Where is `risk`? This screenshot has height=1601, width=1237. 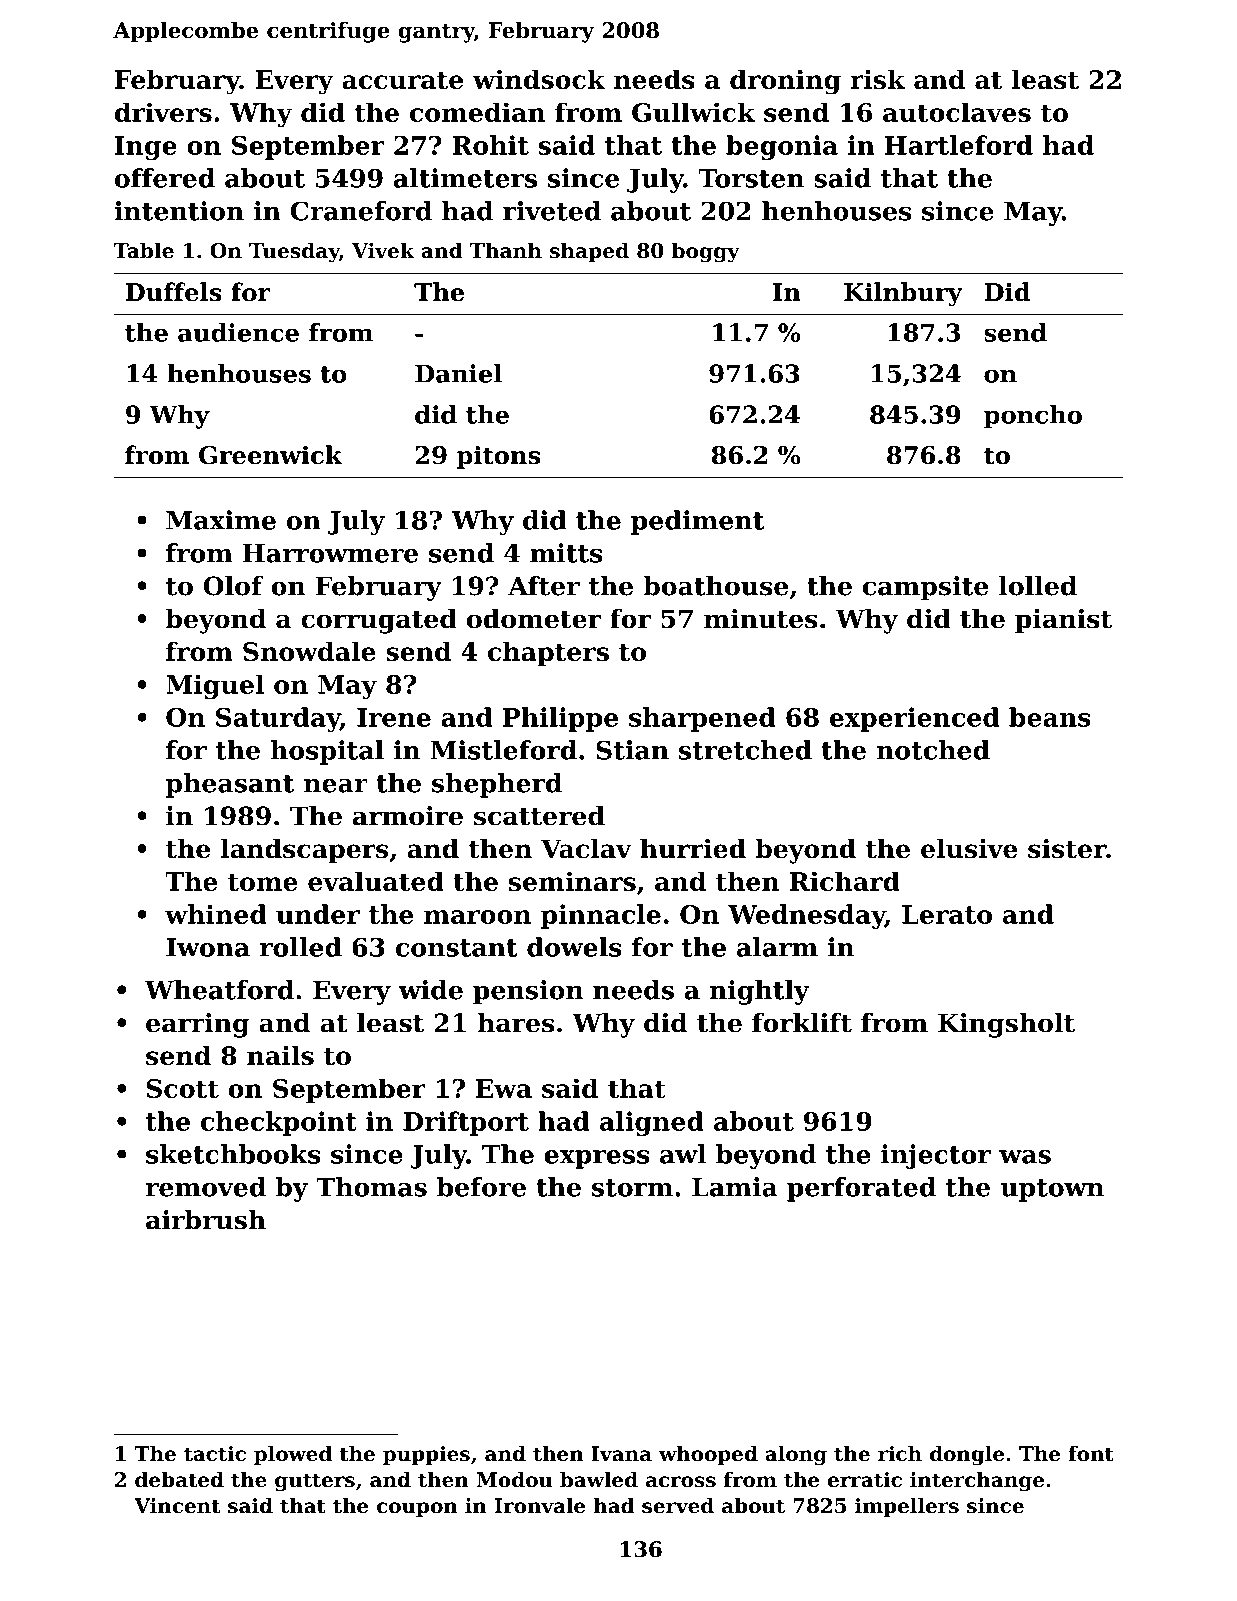 risk is located at coordinates (877, 79).
